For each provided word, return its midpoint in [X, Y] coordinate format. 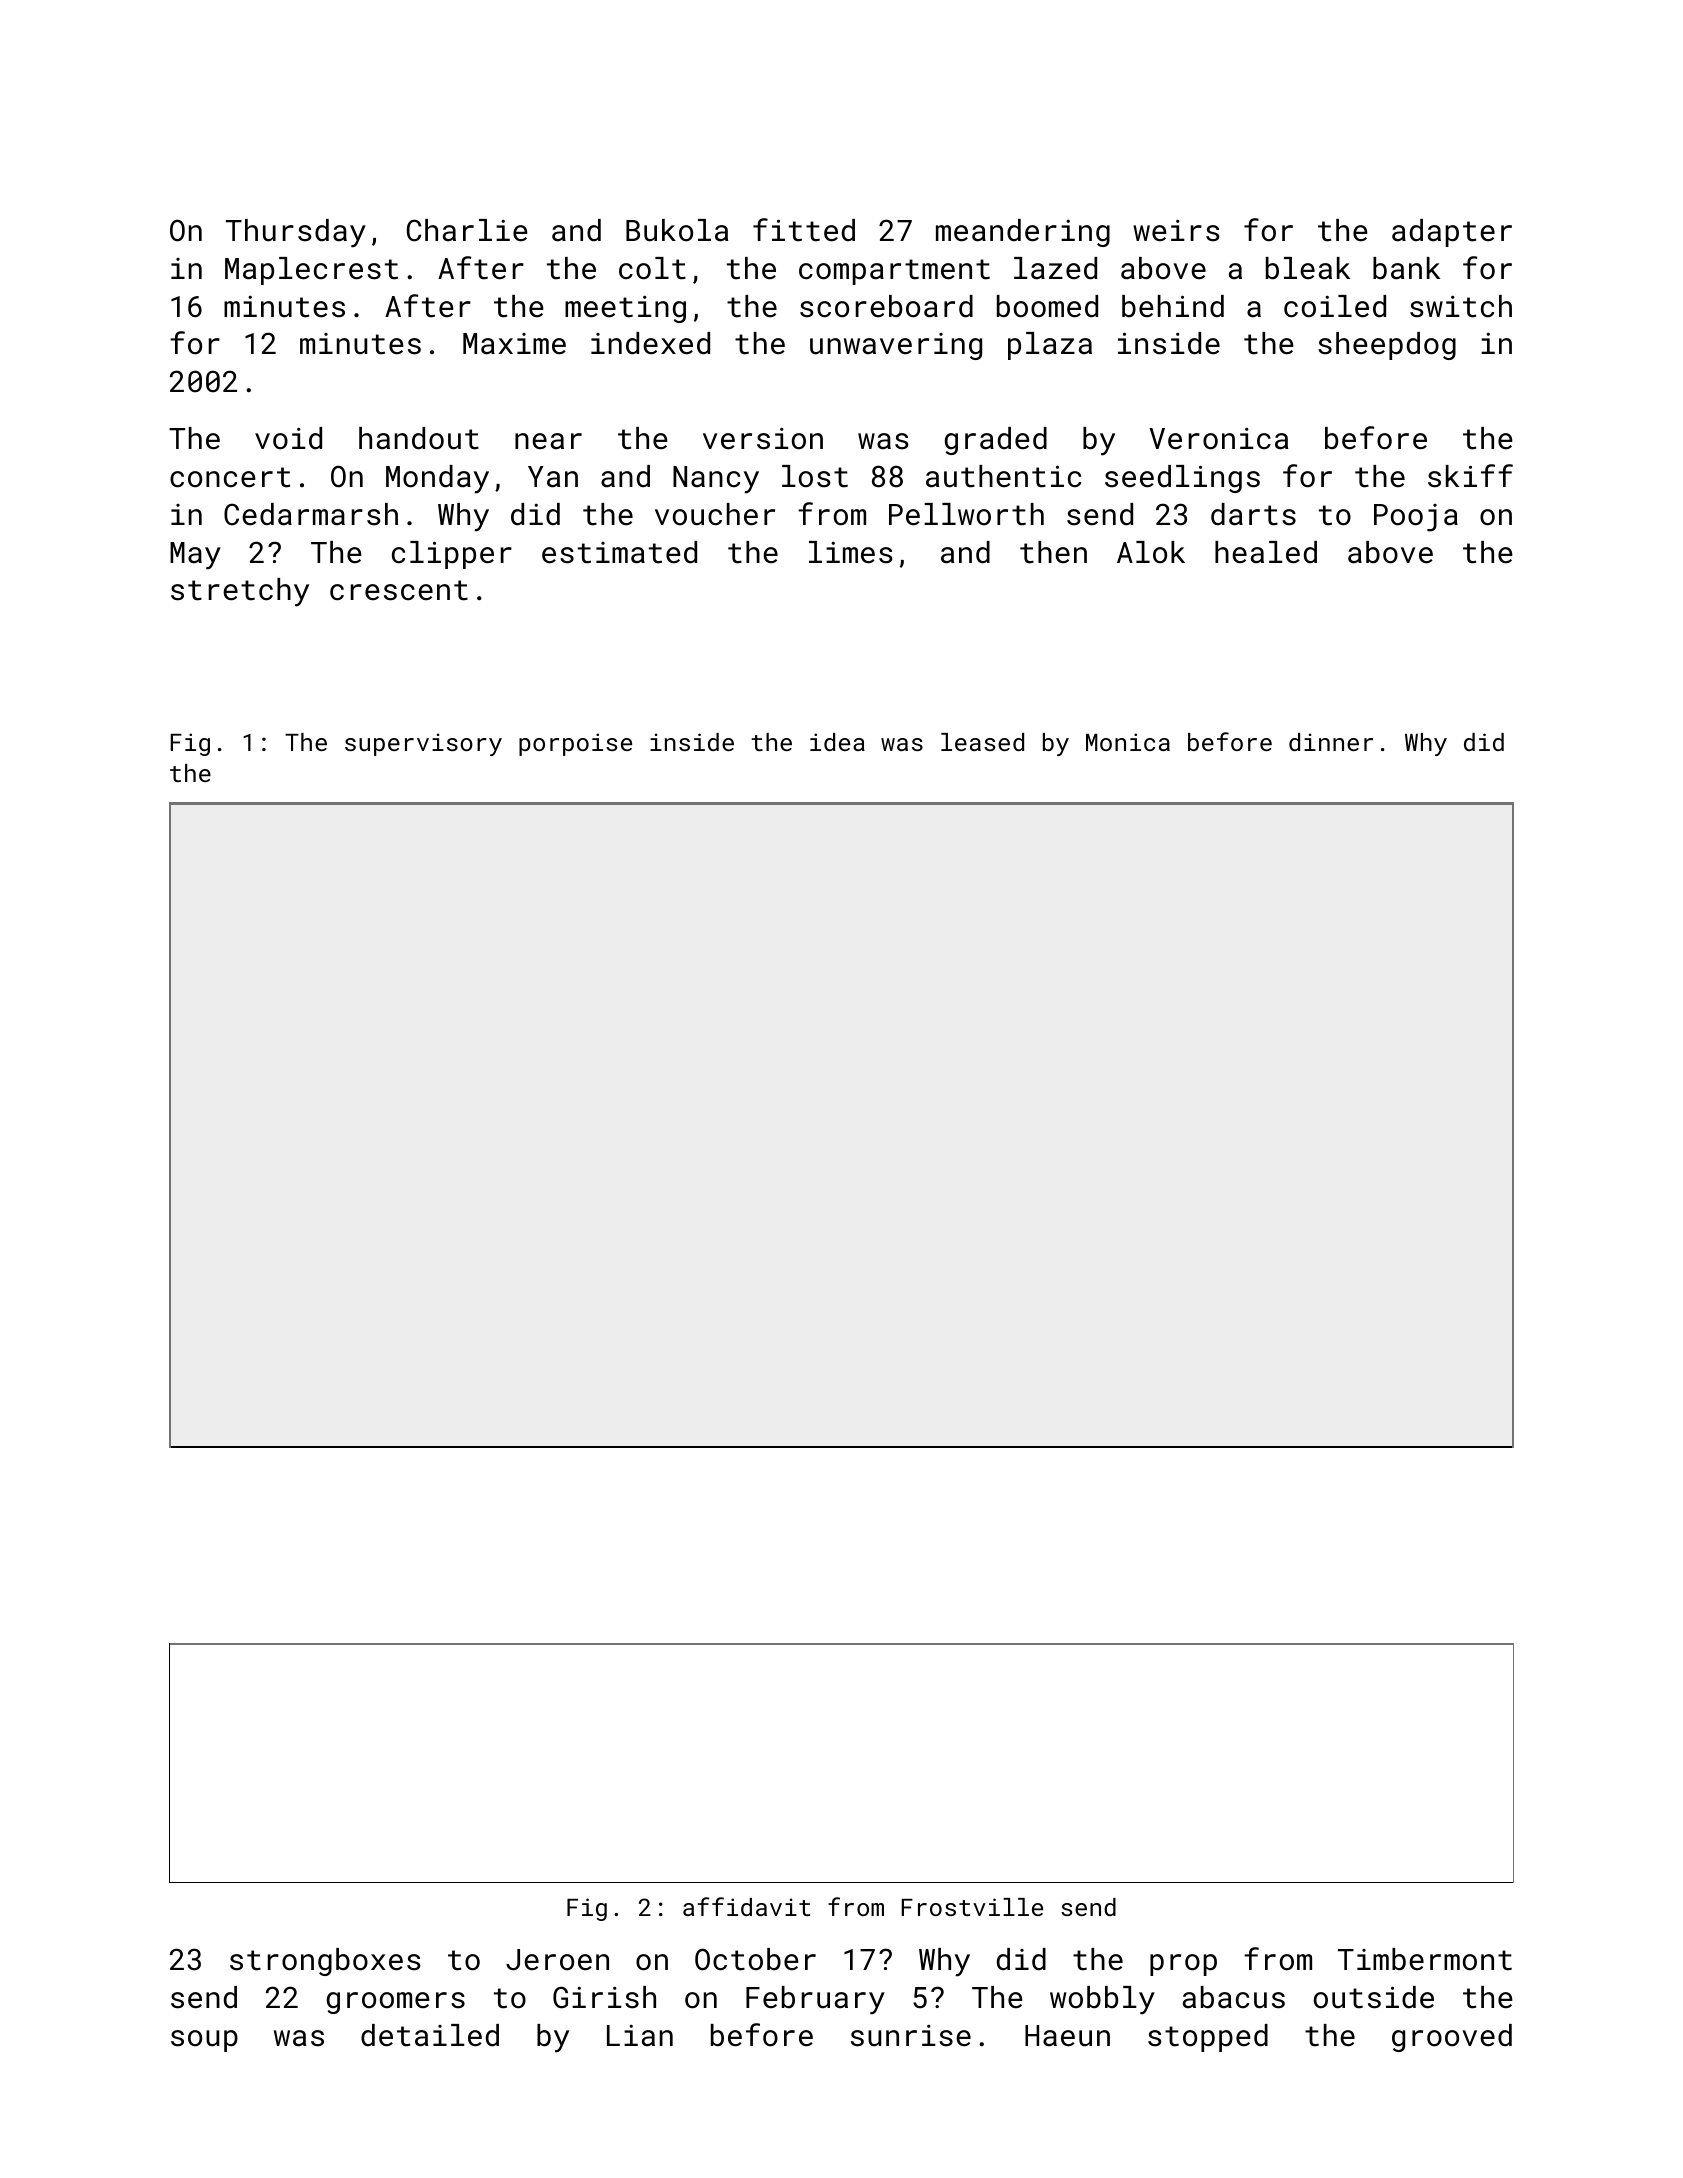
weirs [1176, 231]
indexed [650, 343]
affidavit [746, 1906]
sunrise [911, 2036]
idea [837, 742]
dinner [1331, 742]
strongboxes [325, 1962]
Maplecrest [311, 271]
